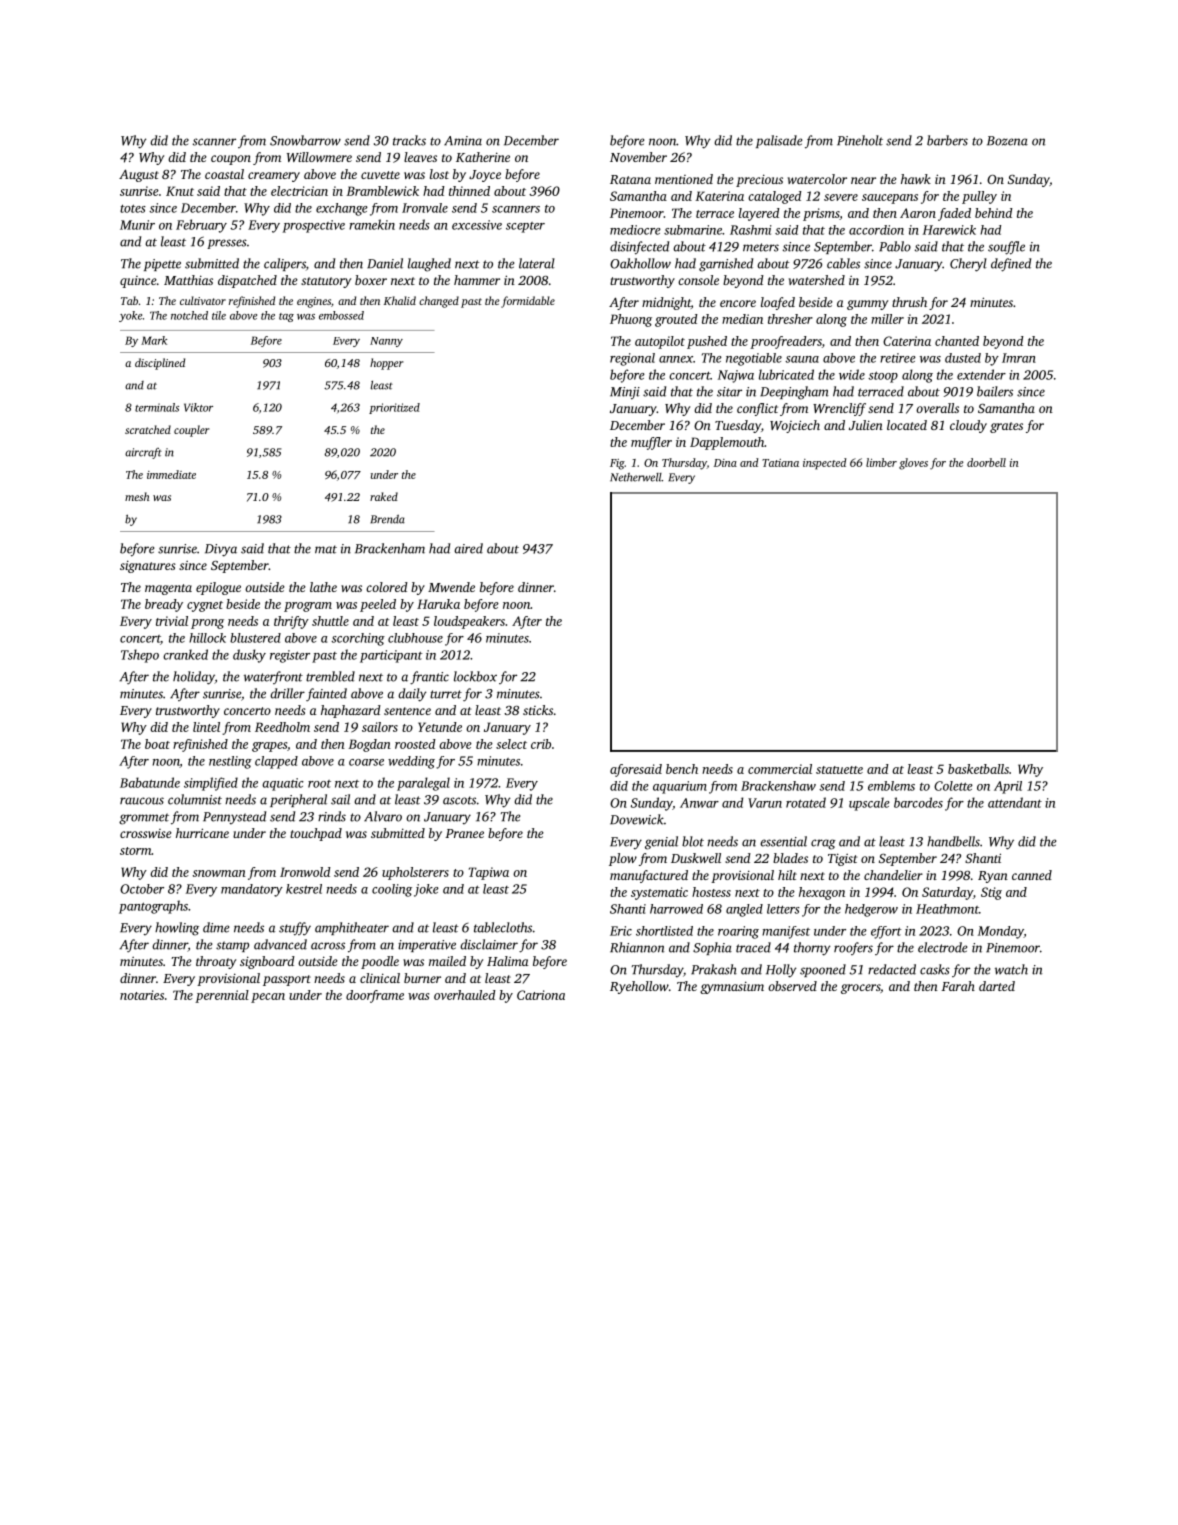  I want to click on August, so click(139, 175).
